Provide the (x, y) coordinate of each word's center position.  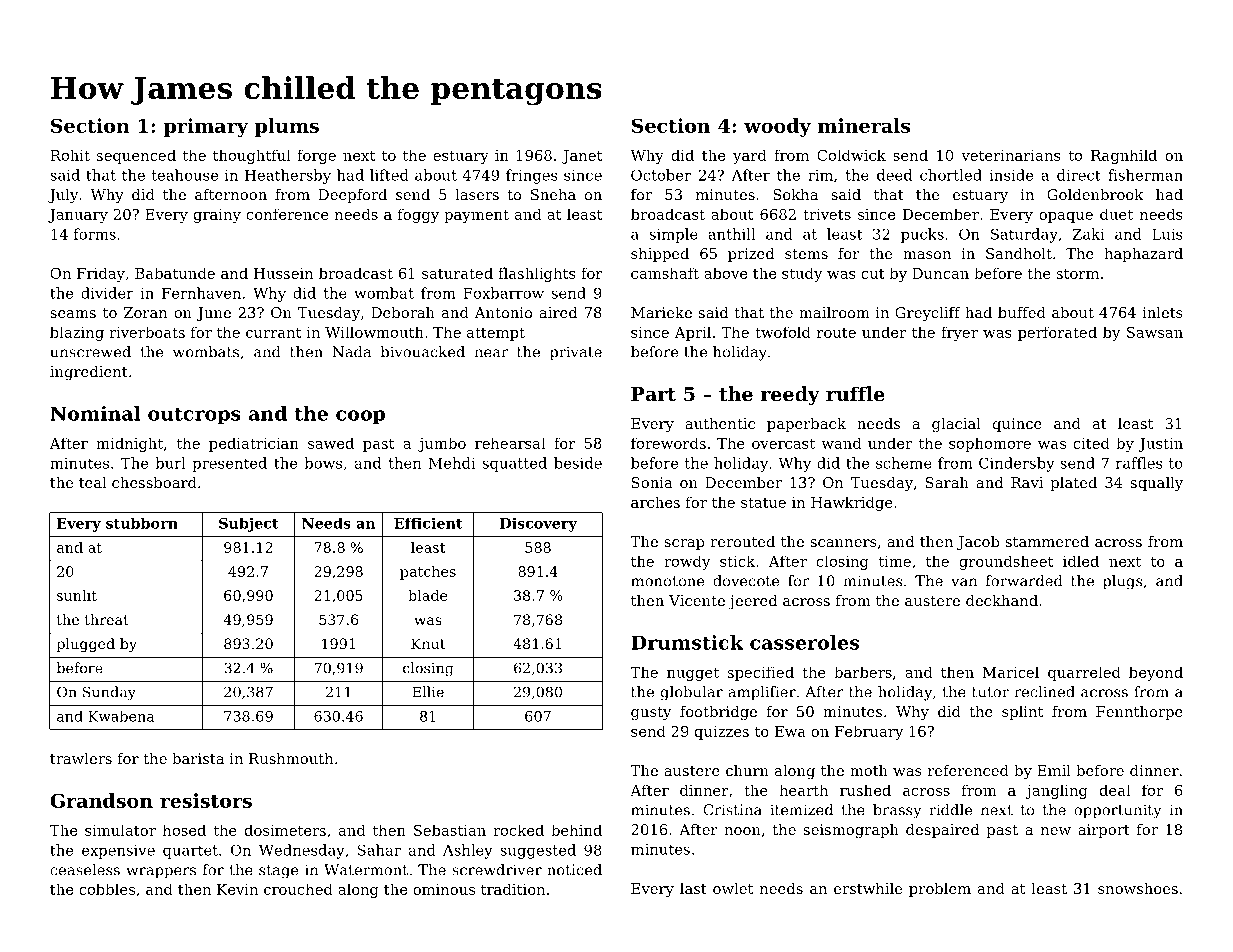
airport (1104, 831)
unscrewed (90, 352)
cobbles (107, 889)
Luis (1167, 234)
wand (841, 443)
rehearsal (510, 443)
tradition (513, 889)
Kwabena (121, 716)
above (725, 273)
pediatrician (254, 444)
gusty (651, 714)
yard (749, 156)
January (78, 216)
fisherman (1145, 175)
